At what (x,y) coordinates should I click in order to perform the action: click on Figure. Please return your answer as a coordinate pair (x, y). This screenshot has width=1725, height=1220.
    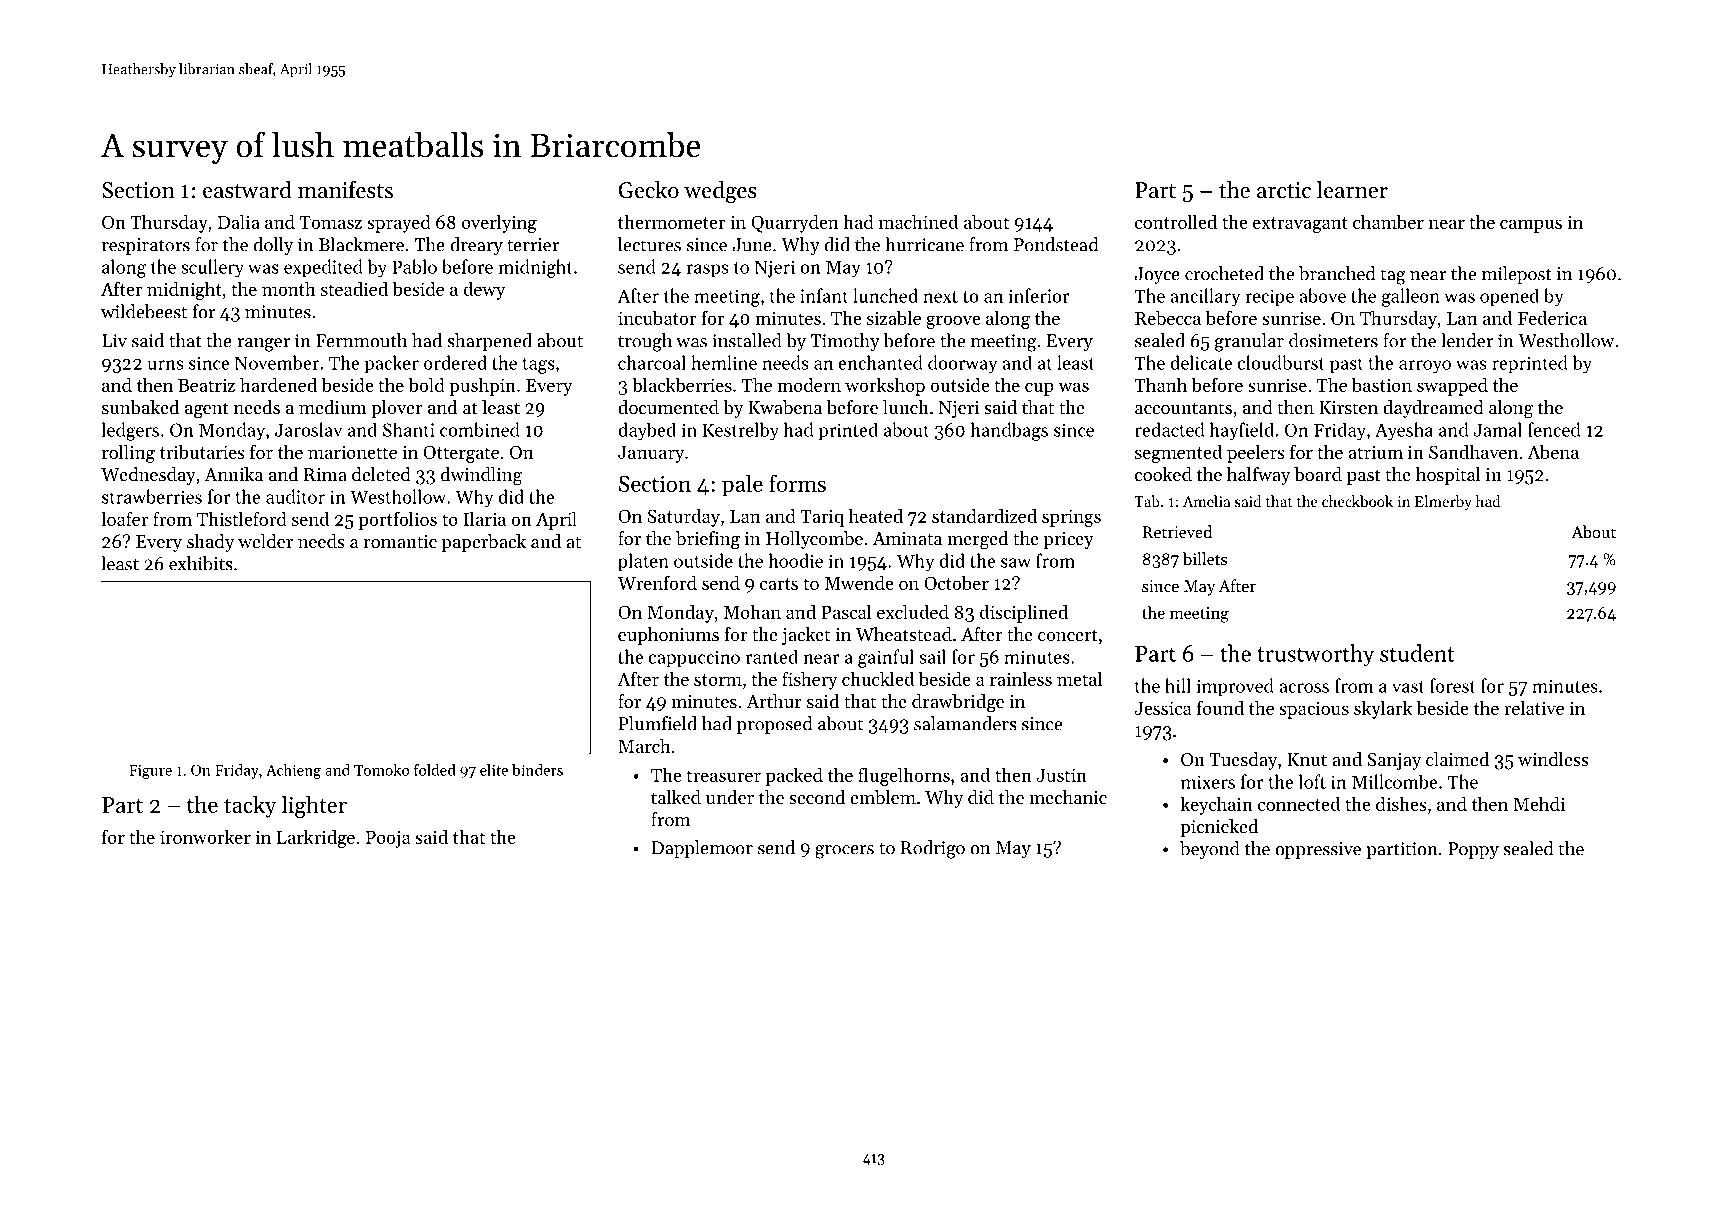
    Looking at the image, I should click on (150, 772).
